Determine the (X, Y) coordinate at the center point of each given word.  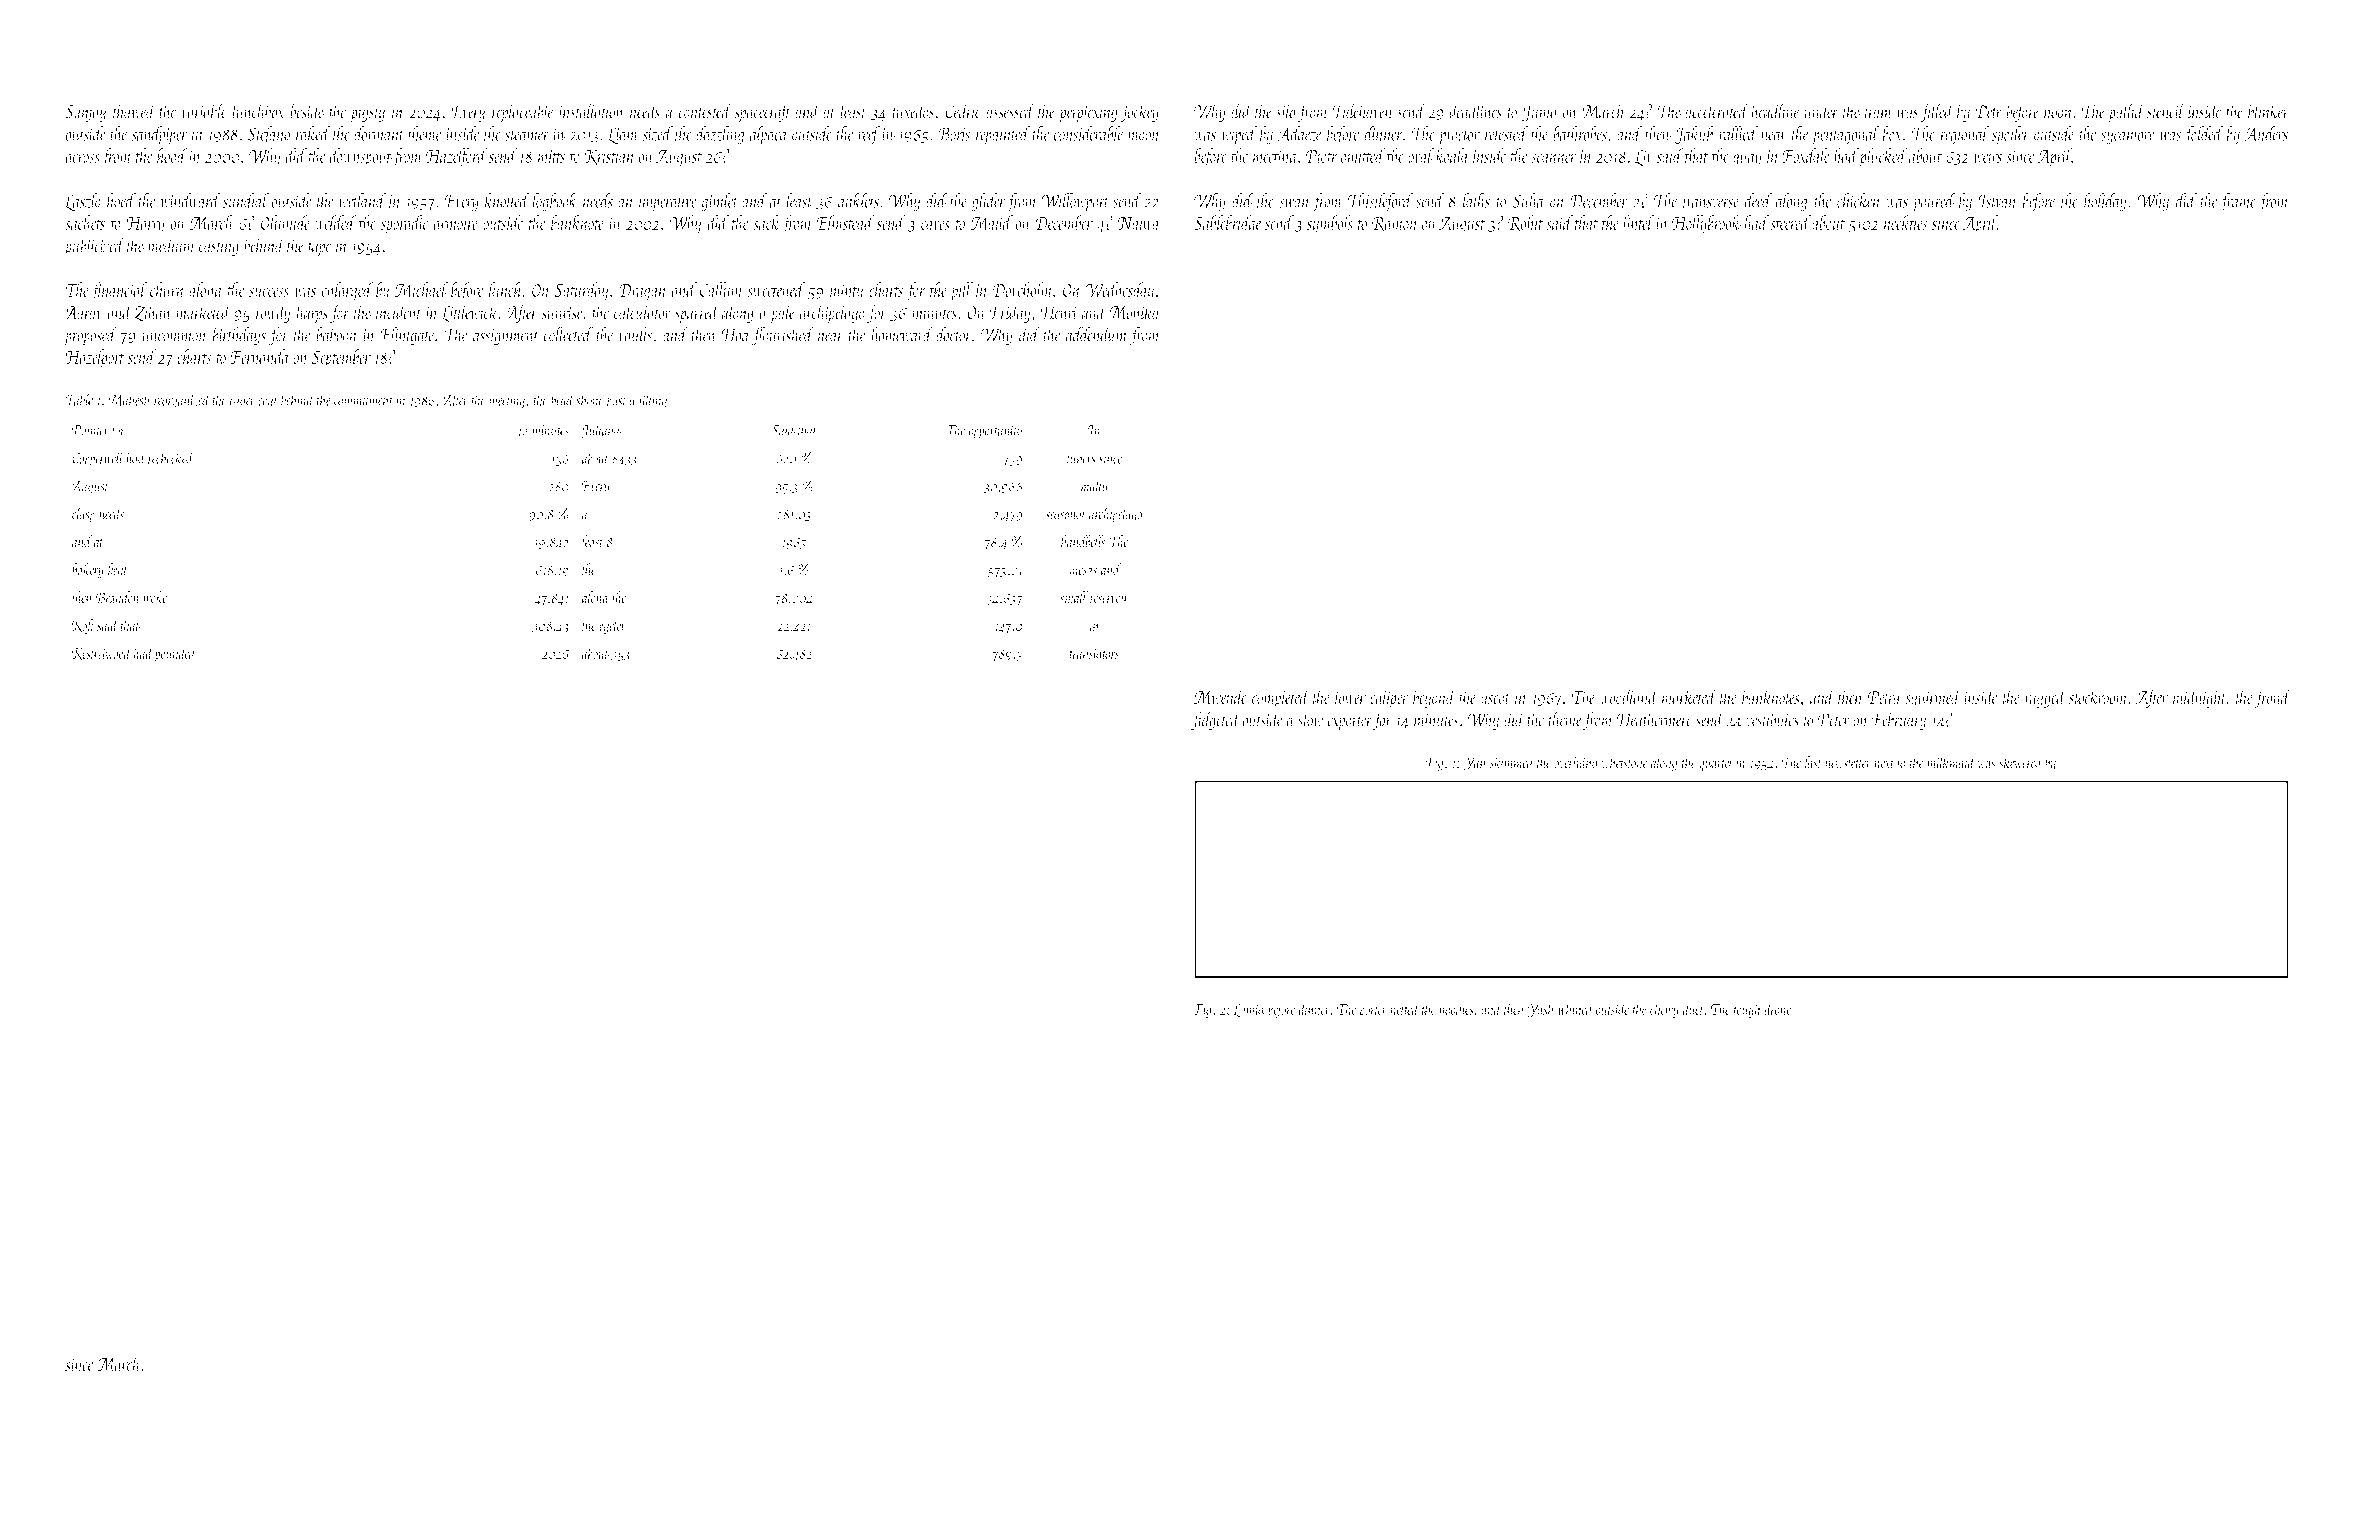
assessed (1010, 111)
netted (1405, 1008)
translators (1094, 653)
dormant (379, 133)
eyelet (612, 626)
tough (1747, 1010)
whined (1576, 1008)
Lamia (1249, 1011)
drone (1778, 1008)
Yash (1541, 1010)
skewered (2021, 762)
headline (1775, 111)
